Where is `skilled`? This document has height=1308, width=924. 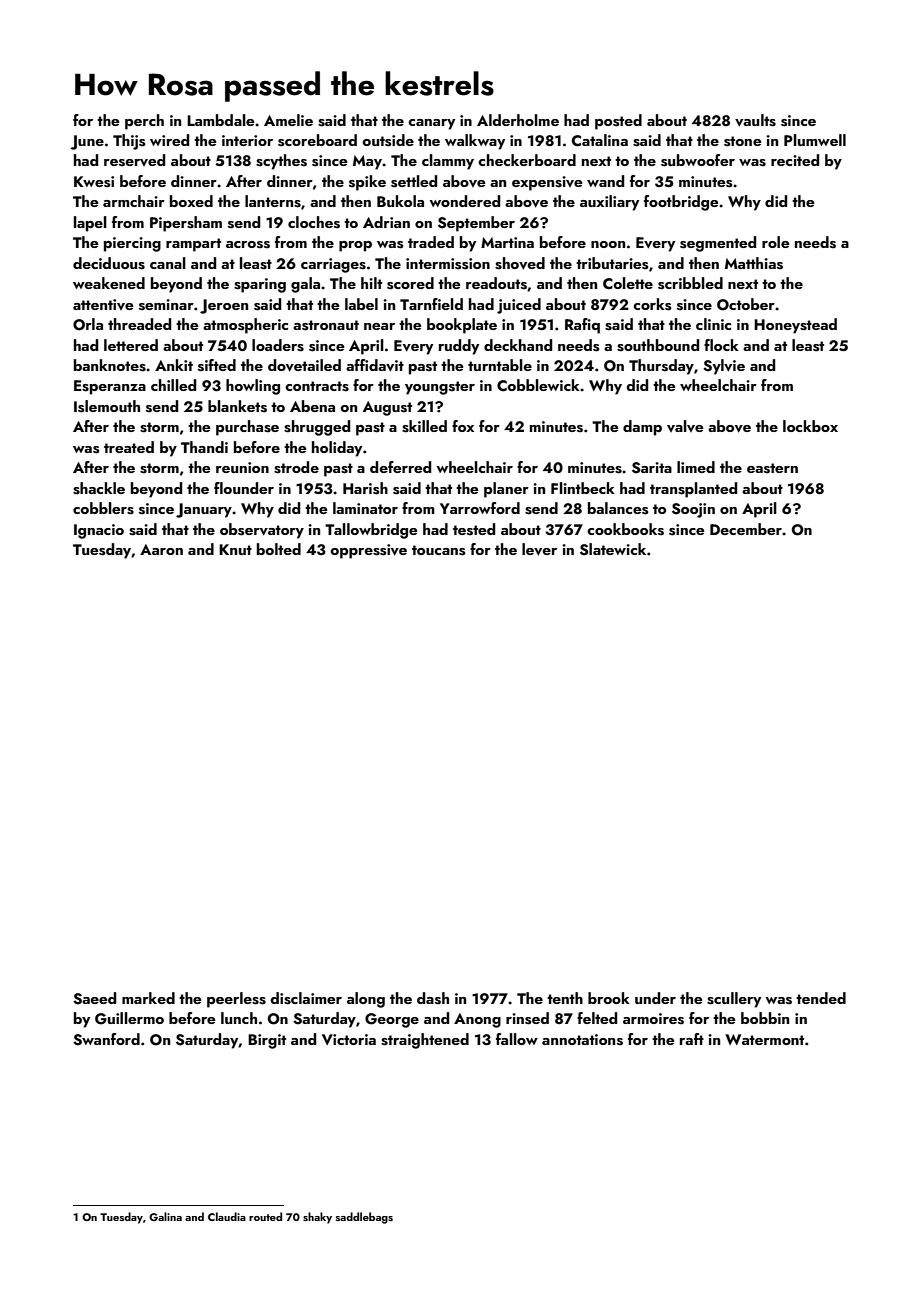 skilled is located at coordinates (424, 426).
